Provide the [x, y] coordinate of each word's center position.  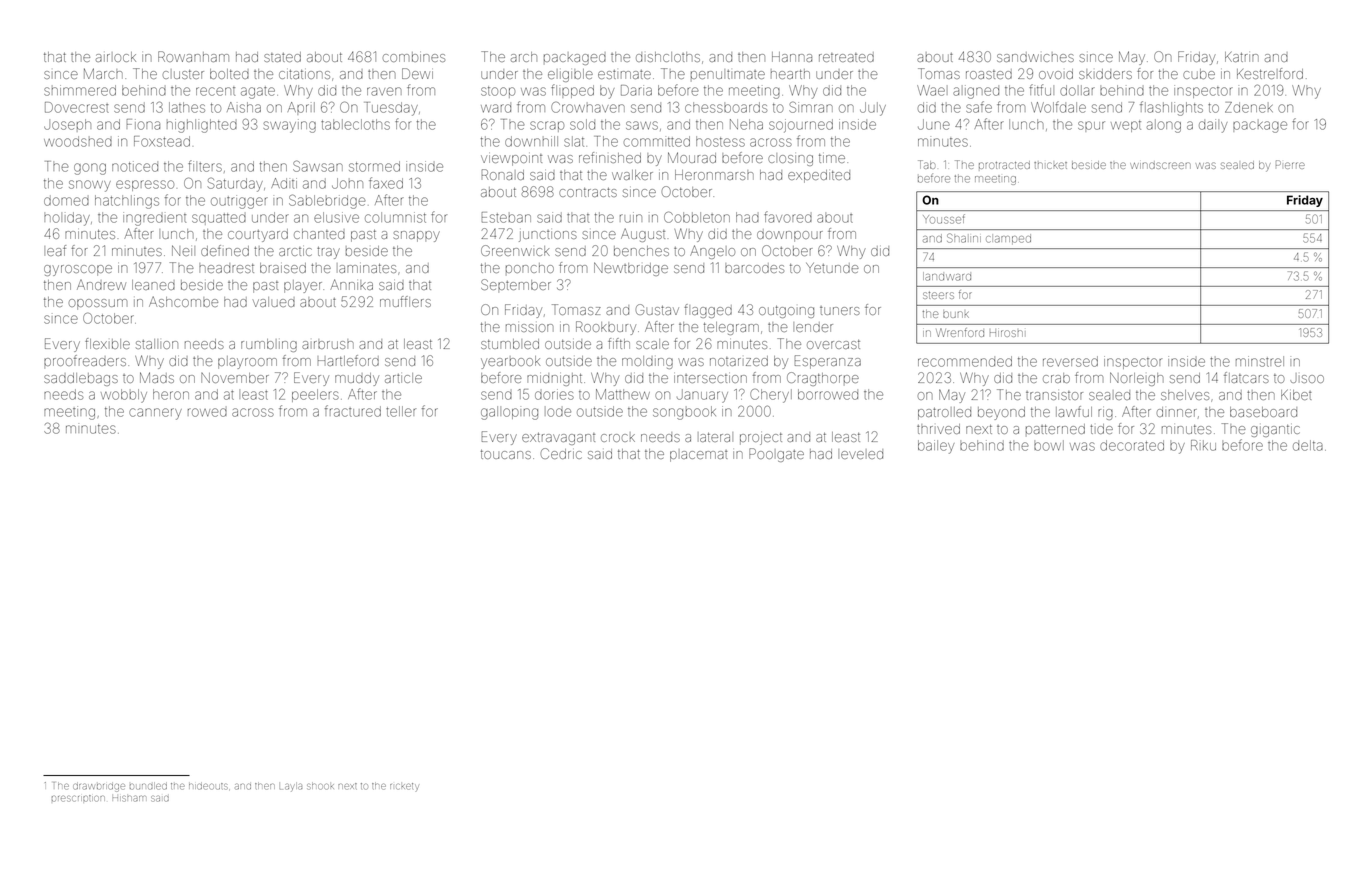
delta [1308, 445]
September [516, 285]
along [1164, 126]
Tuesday [391, 109]
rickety [404, 786]
